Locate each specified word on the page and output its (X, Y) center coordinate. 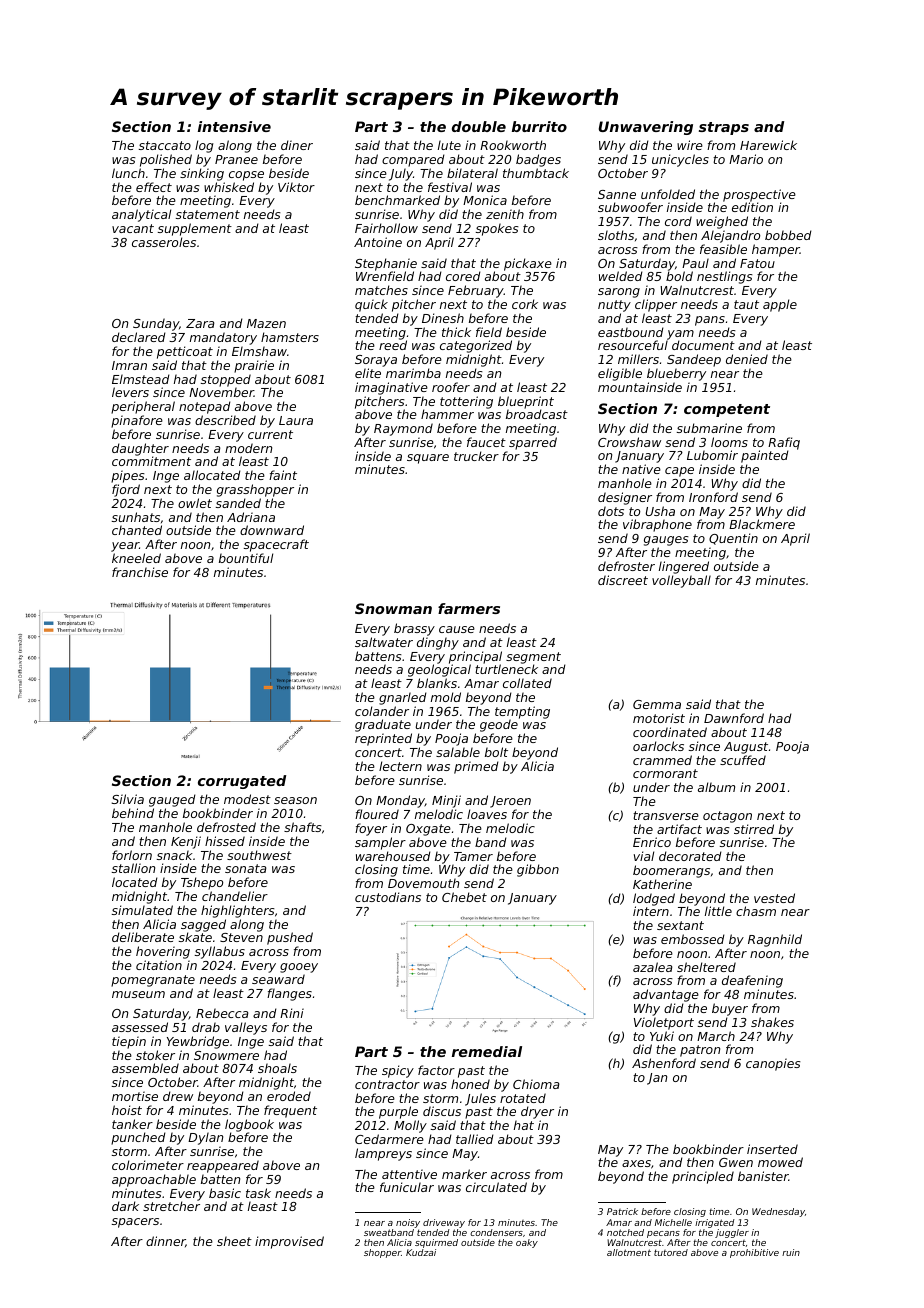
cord (678, 221)
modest (247, 799)
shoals (277, 1068)
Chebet (464, 897)
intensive (234, 126)
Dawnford (734, 718)
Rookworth (513, 145)
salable (458, 752)
